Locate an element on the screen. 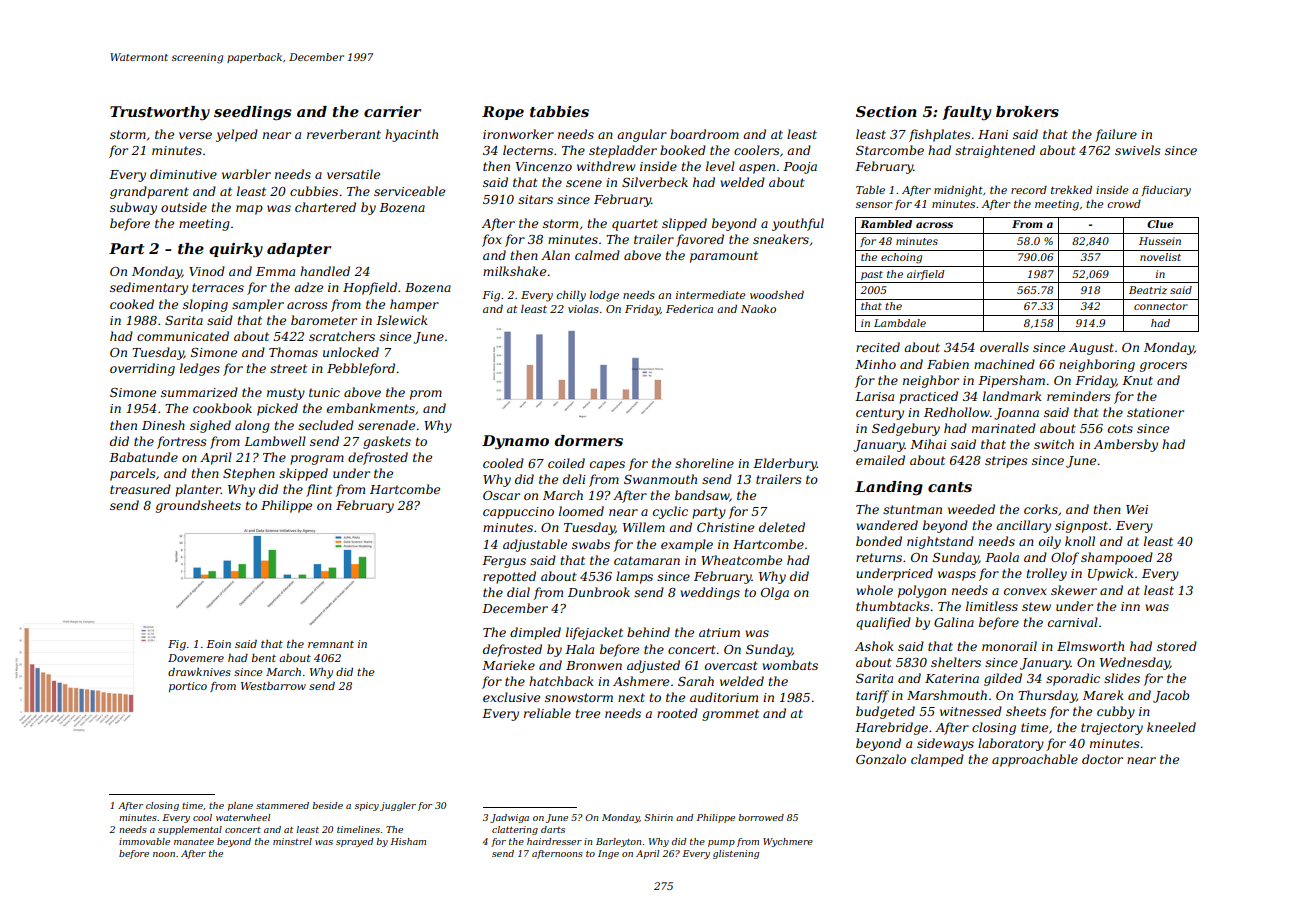 The width and height of the screenshot is (1308, 924). stammered is located at coordinates (282, 805).
